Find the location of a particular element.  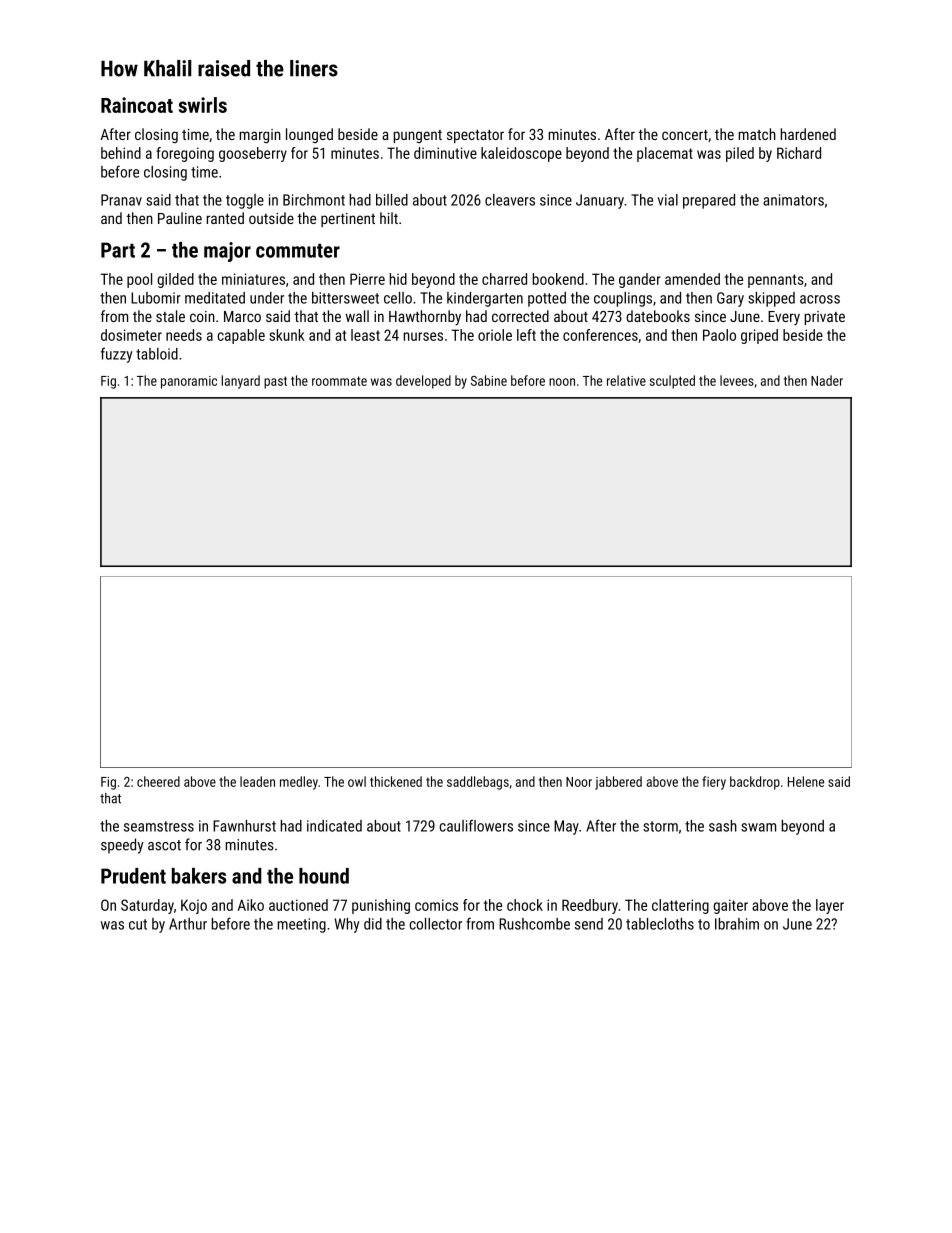

Pranav is located at coordinates (121, 200).
